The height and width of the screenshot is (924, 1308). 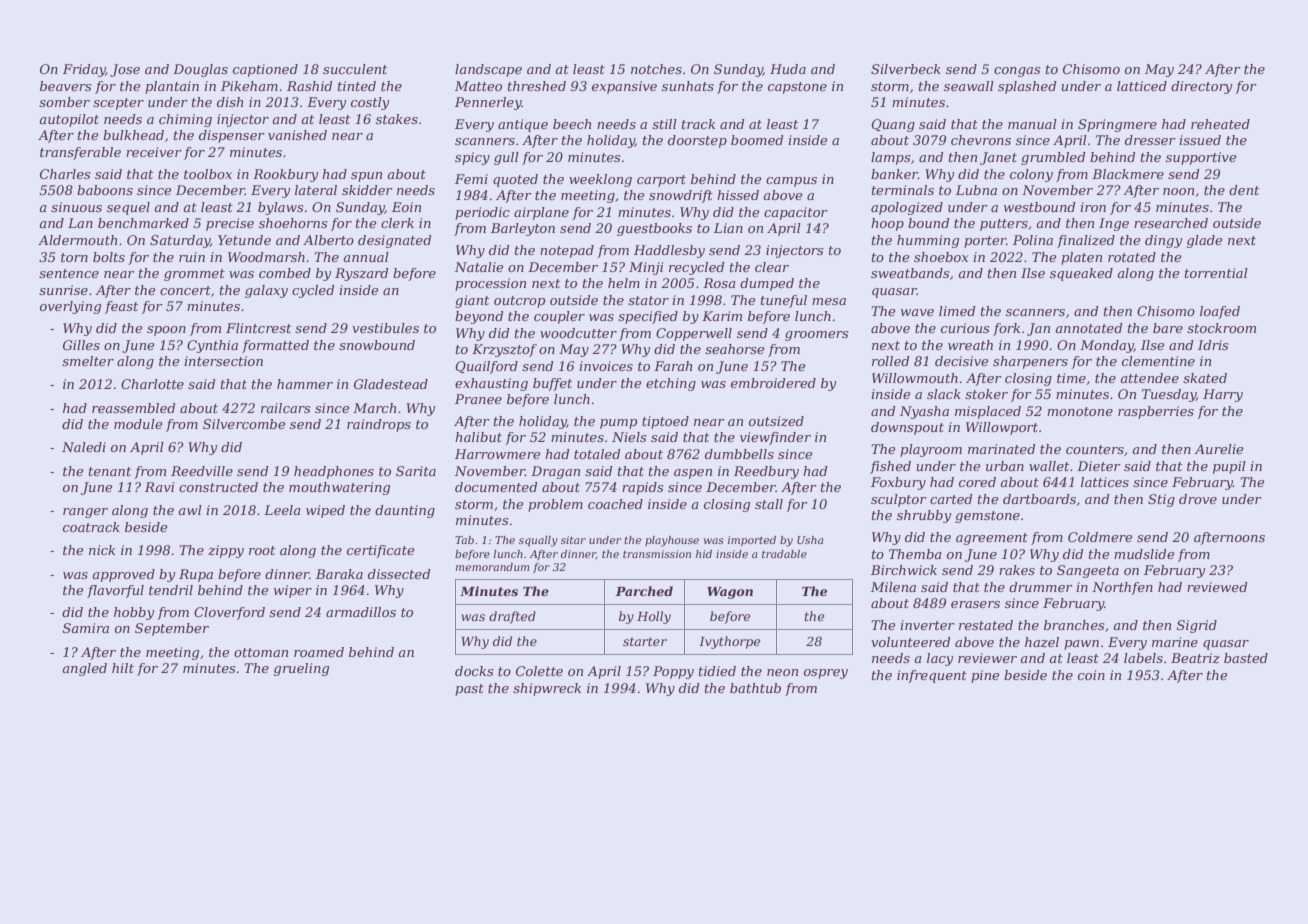 What do you see at coordinates (86, 628) in the screenshot?
I see `Samira` at bounding box center [86, 628].
